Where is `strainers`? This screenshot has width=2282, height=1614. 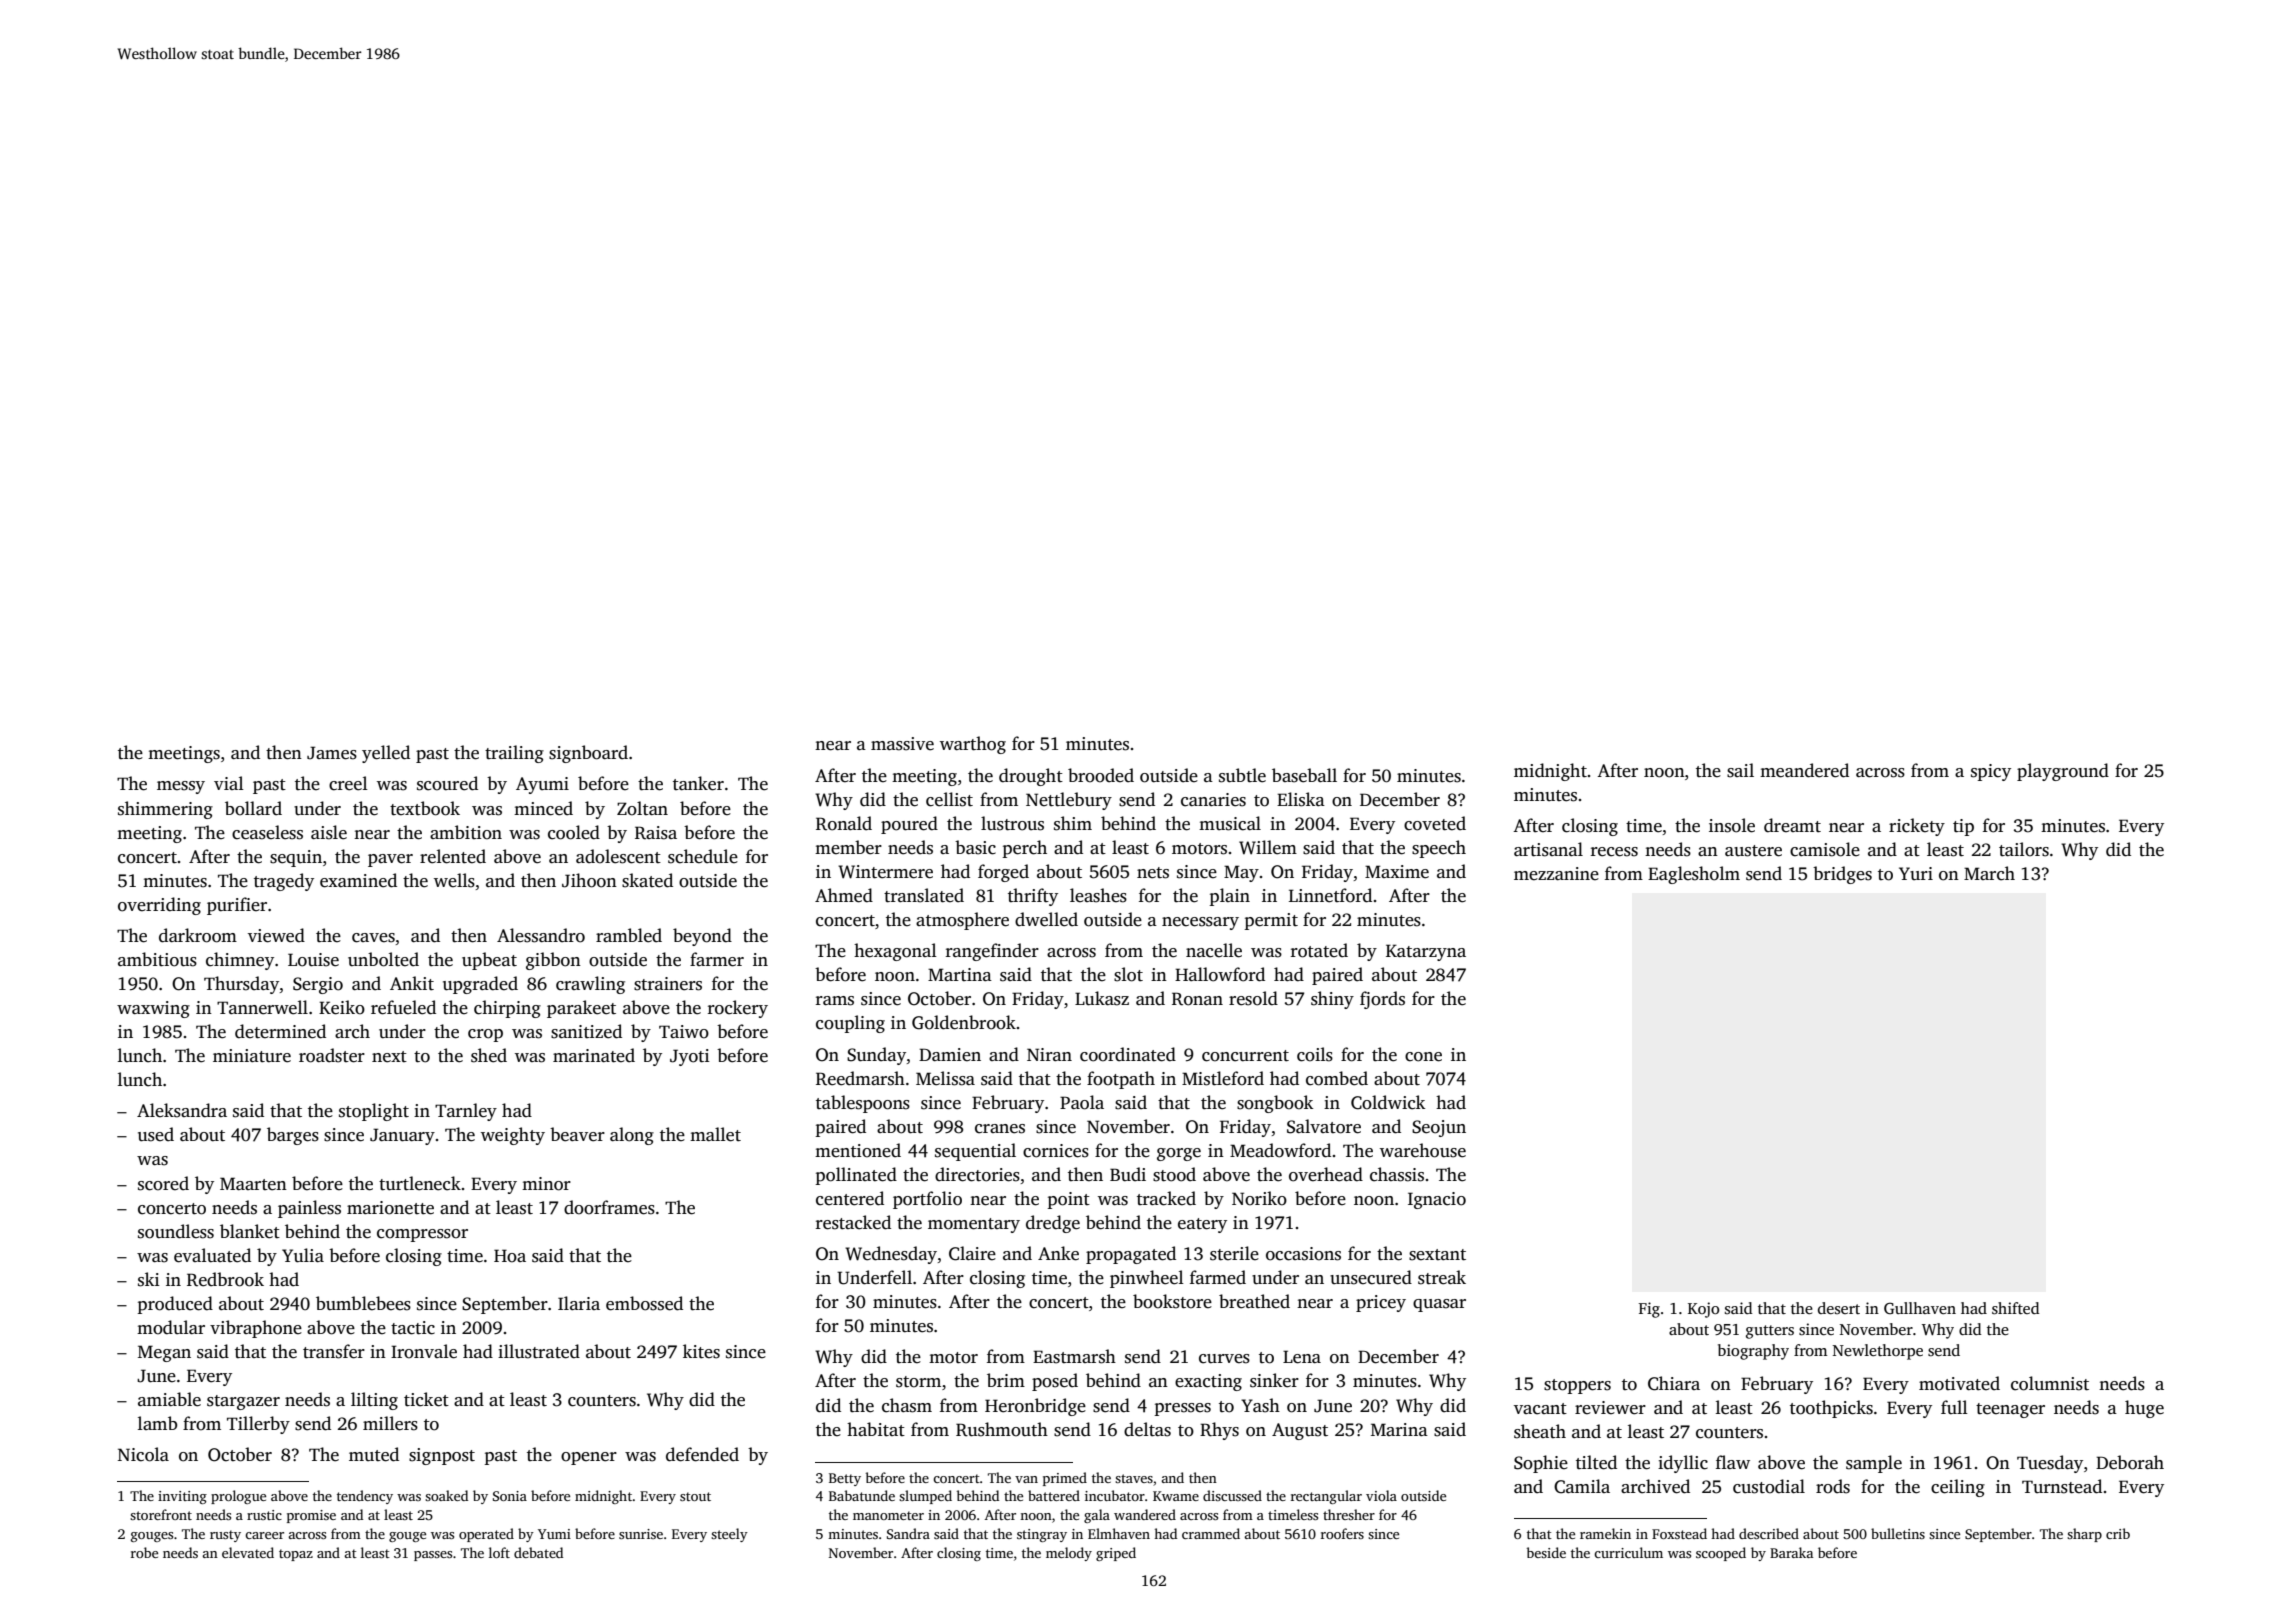 strainers is located at coordinates (668, 984).
